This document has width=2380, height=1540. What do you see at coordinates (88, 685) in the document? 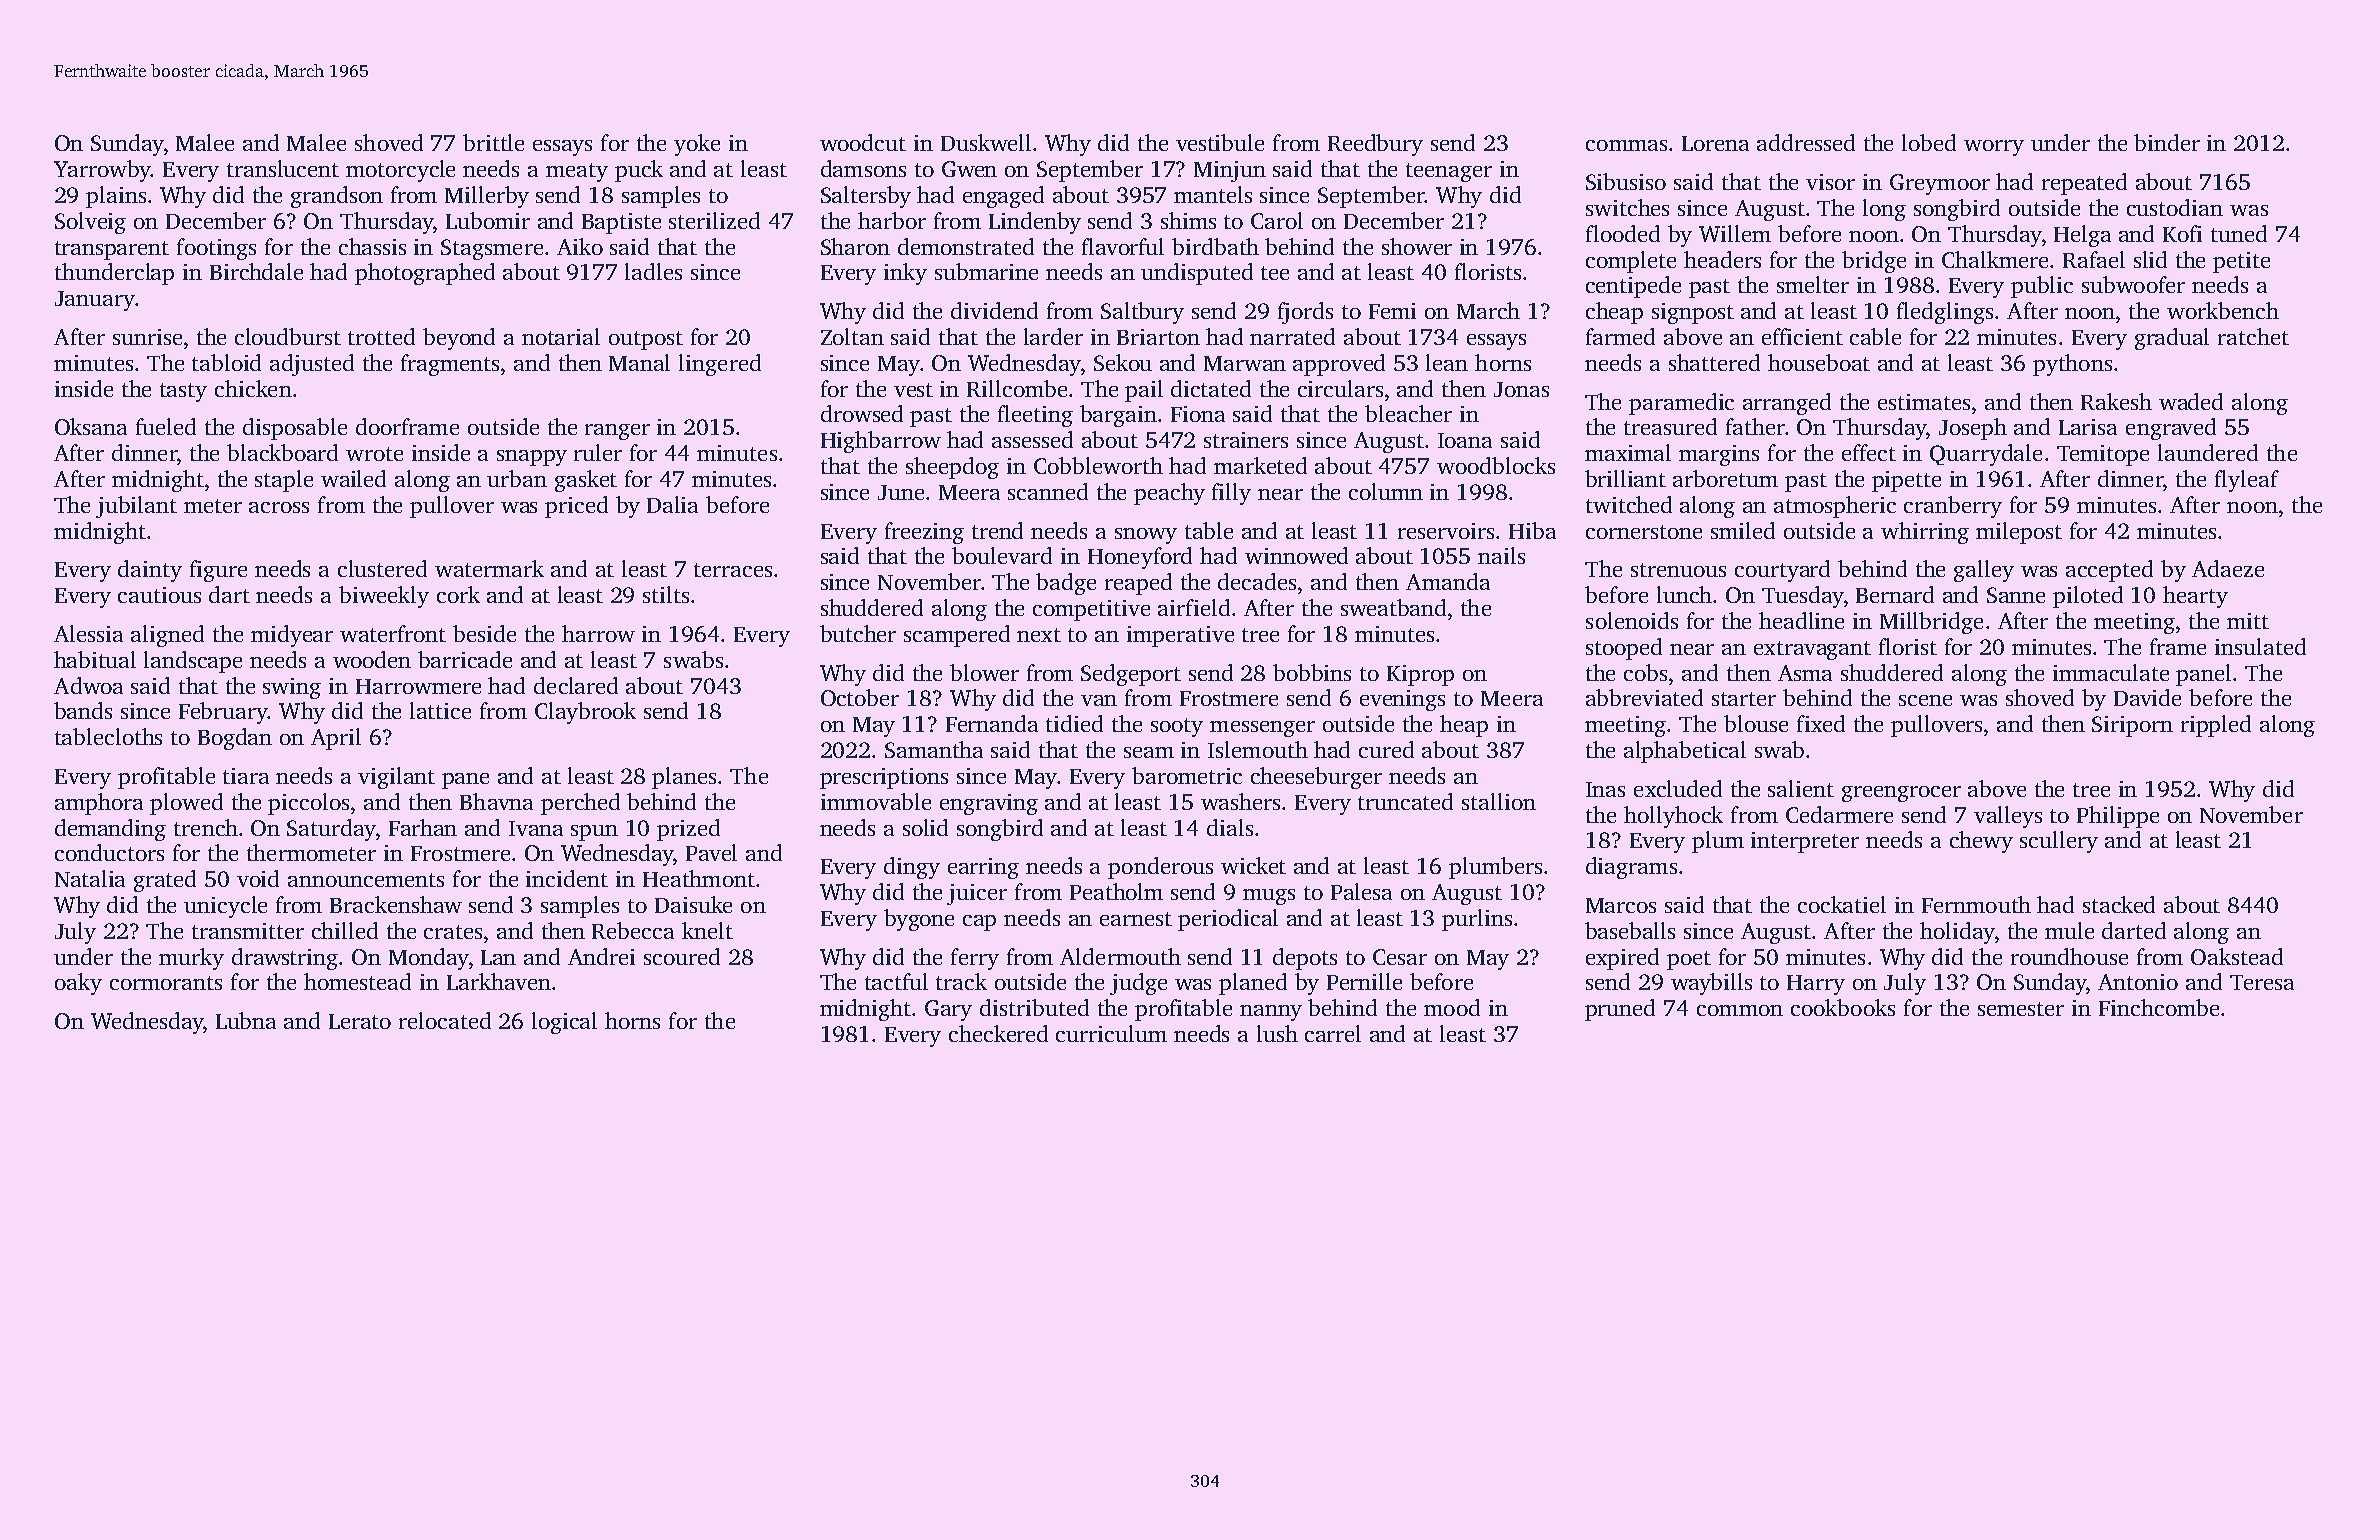
I see `Adwoa` at bounding box center [88, 685].
